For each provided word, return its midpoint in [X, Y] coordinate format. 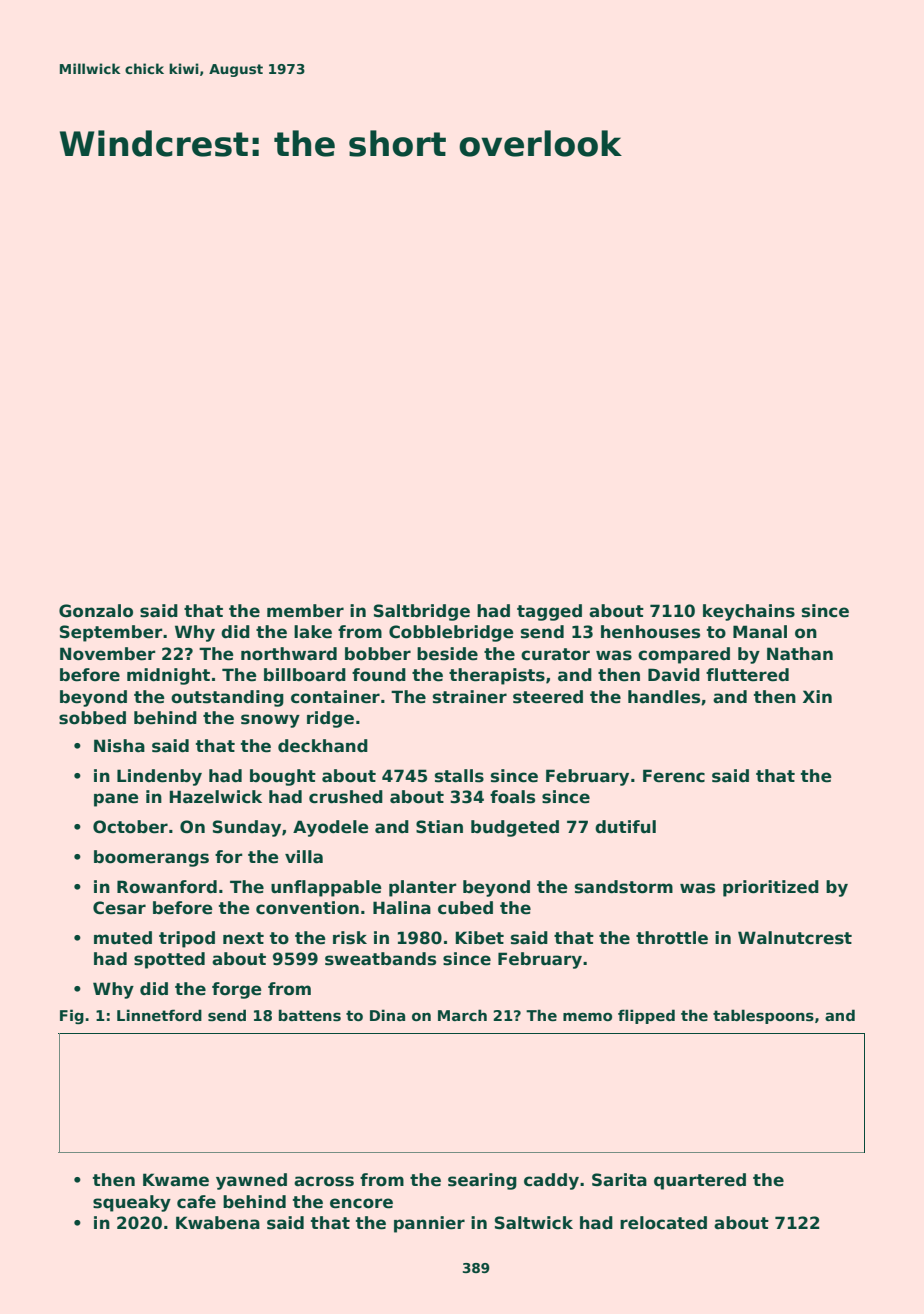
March [462, 1015]
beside [447, 654]
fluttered [747, 675]
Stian [439, 827]
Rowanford [167, 887]
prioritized [771, 888]
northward [289, 654]
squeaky [132, 1203]
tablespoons [763, 1016]
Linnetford [159, 1015]
